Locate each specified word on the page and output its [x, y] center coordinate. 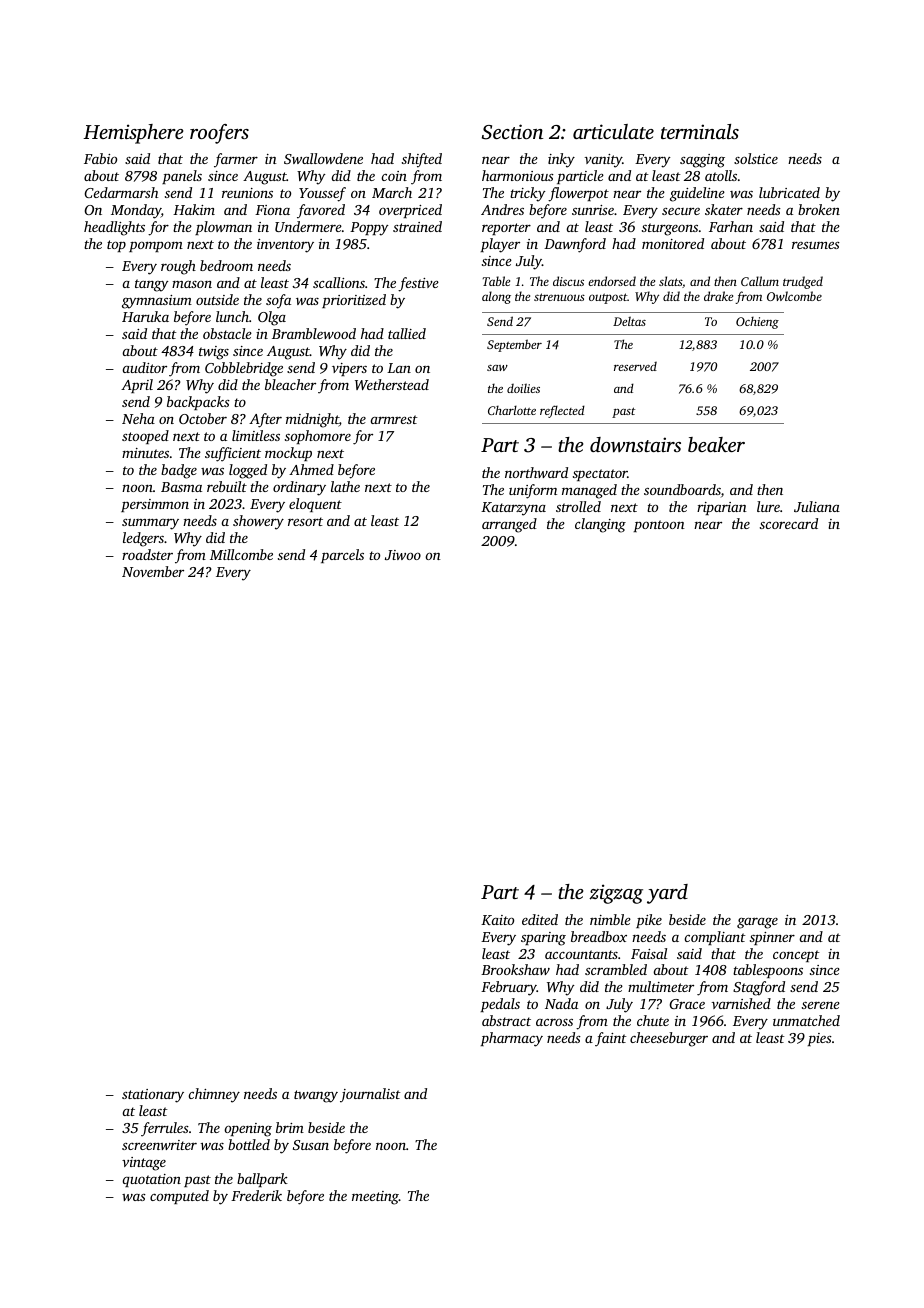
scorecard [789, 523]
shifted [422, 160]
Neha [138, 418]
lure [768, 506]
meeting [375, 1198]
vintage [144, 1164]
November [153, 571]
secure [681, 211]
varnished [741, 1003]
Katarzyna [513, 509]
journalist [370, 1095]
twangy [316, 1096]
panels [182, 177]
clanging [600, 525]
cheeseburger [669, 1039]
